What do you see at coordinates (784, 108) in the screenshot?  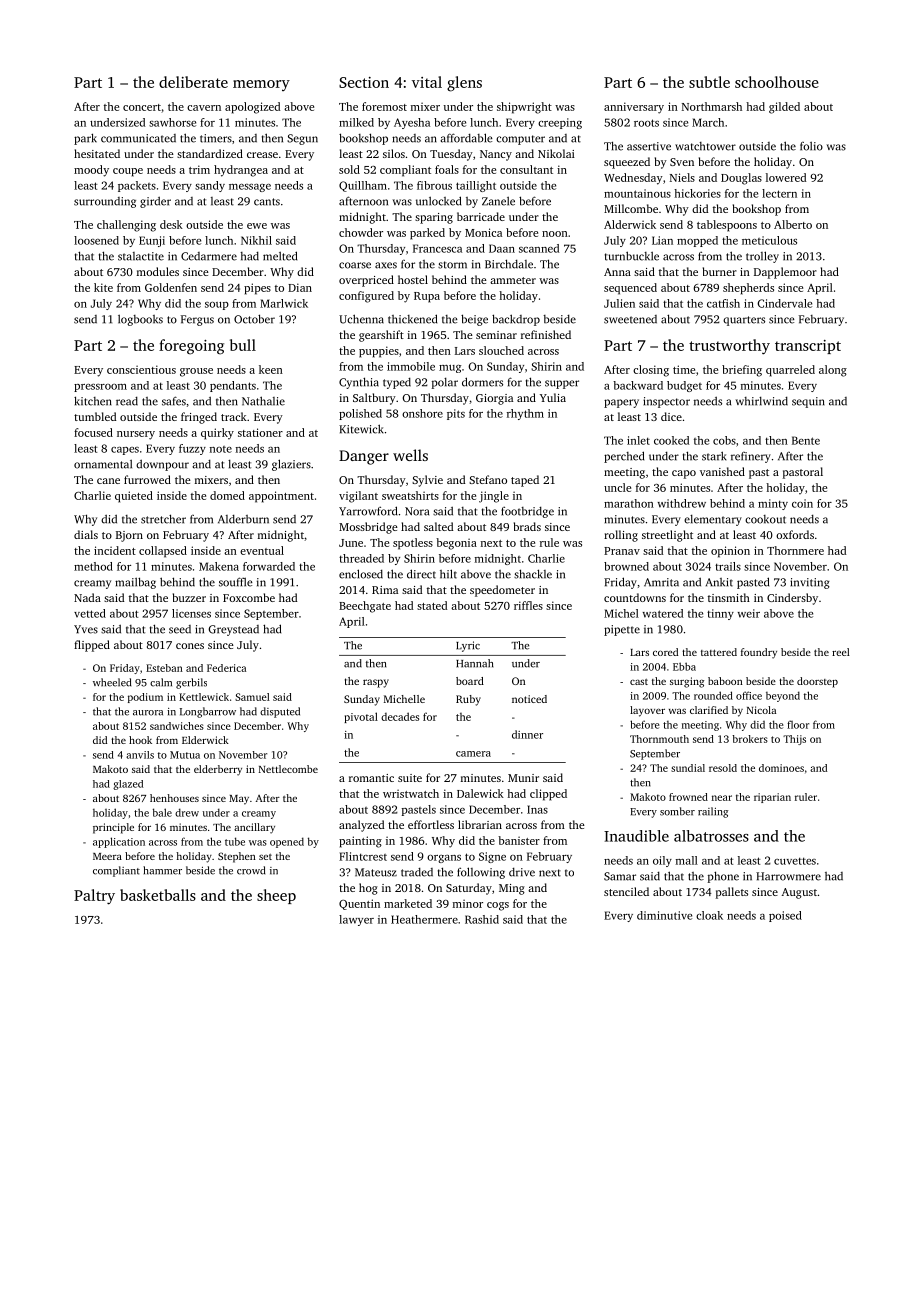 I see `gilded` at bounding box center [784, 108].
